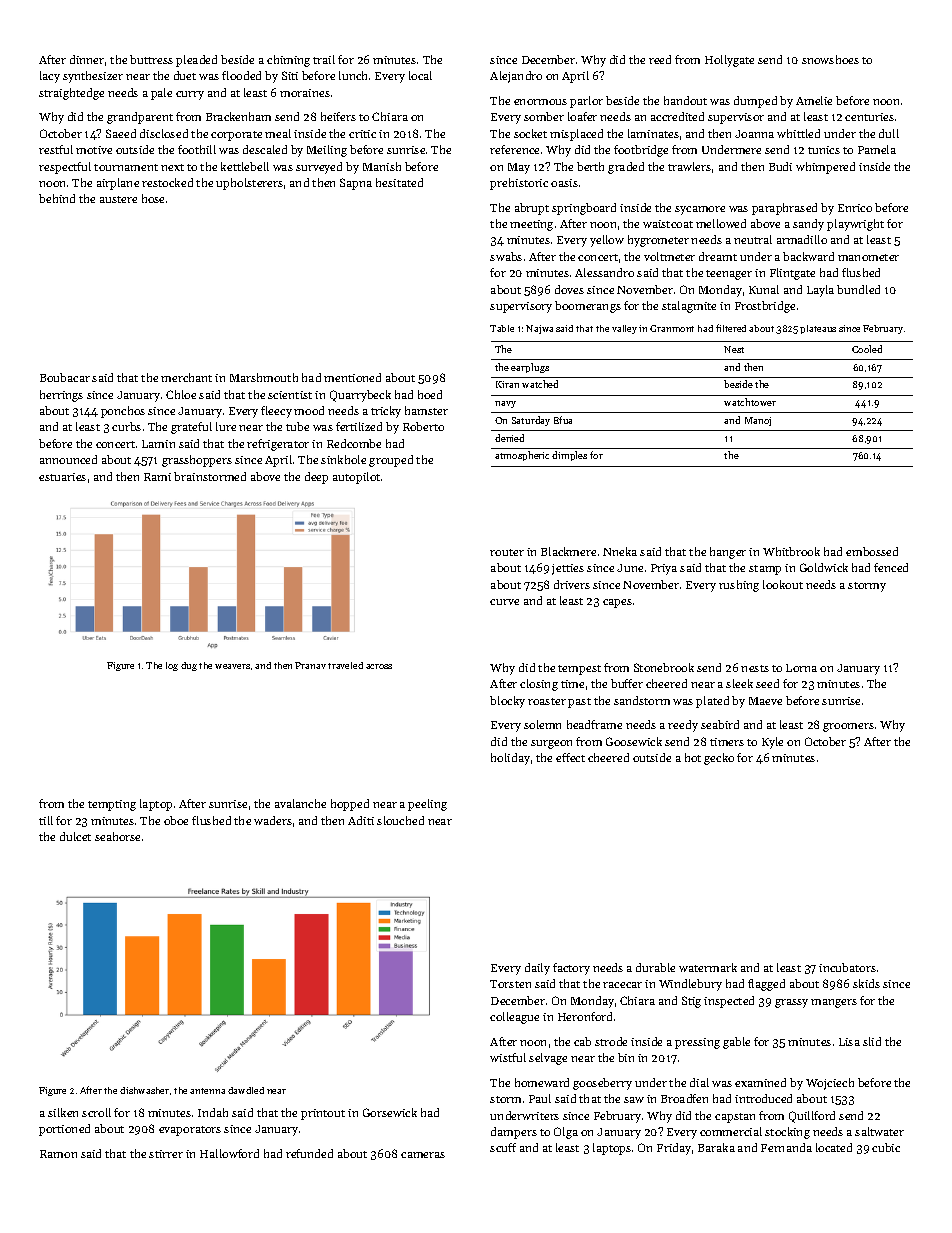 Image resolution: width=952 pixels, height=1233 pixels. I want to click on Olga, so click(566, 1133).
